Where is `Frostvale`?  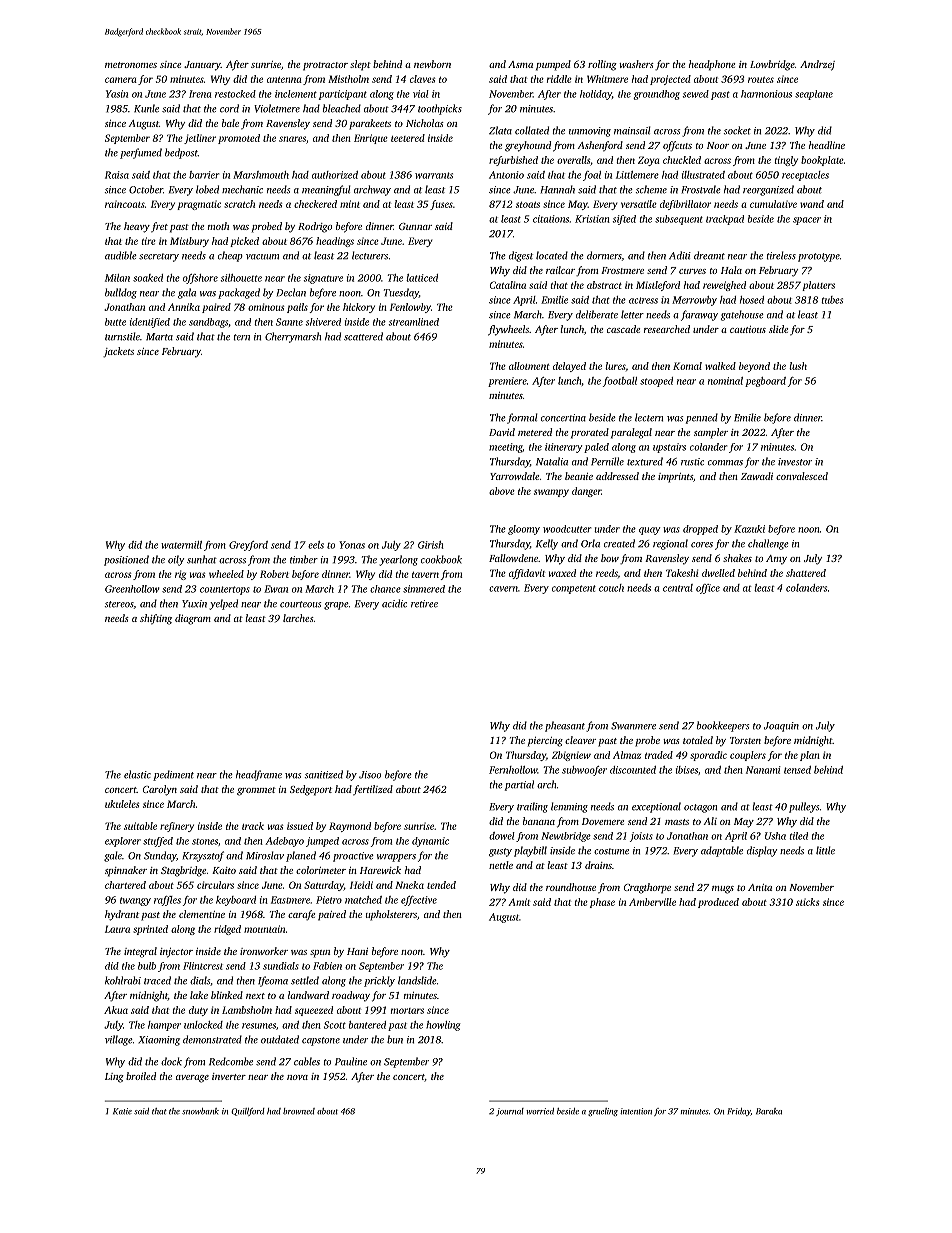
Frostvale is located at coordinates (701, 189).
